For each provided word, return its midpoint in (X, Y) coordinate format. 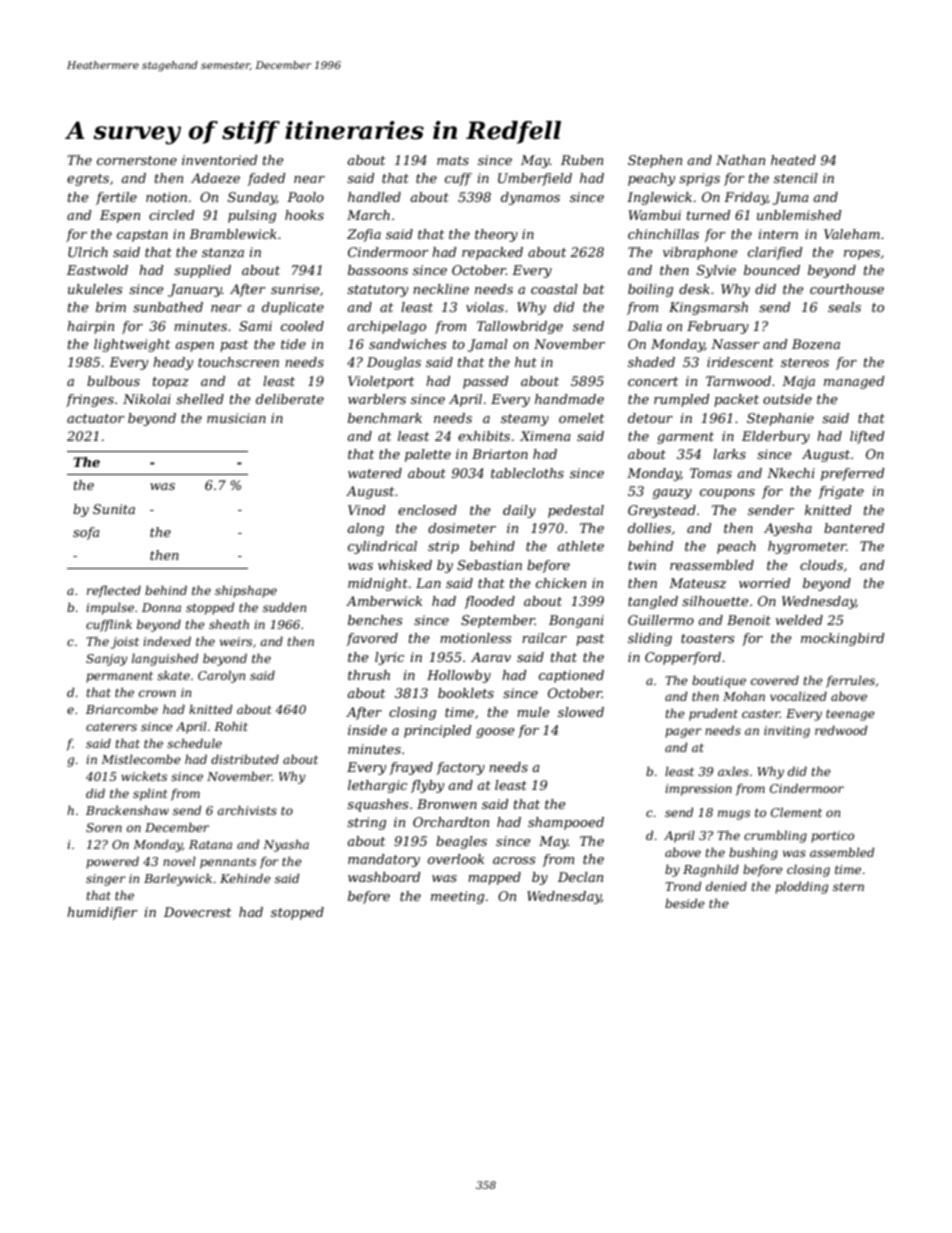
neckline (441, 289)
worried (765, 583)
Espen (120, 216)
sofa (86, 533)
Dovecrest (197, 912)
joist (125, 643)
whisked (405, 565)
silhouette (715, 601)
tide (293, 344)
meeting (457, 897)
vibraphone (700, 253)
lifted (867, 437)
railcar (544, 638)
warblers (377, 399)
